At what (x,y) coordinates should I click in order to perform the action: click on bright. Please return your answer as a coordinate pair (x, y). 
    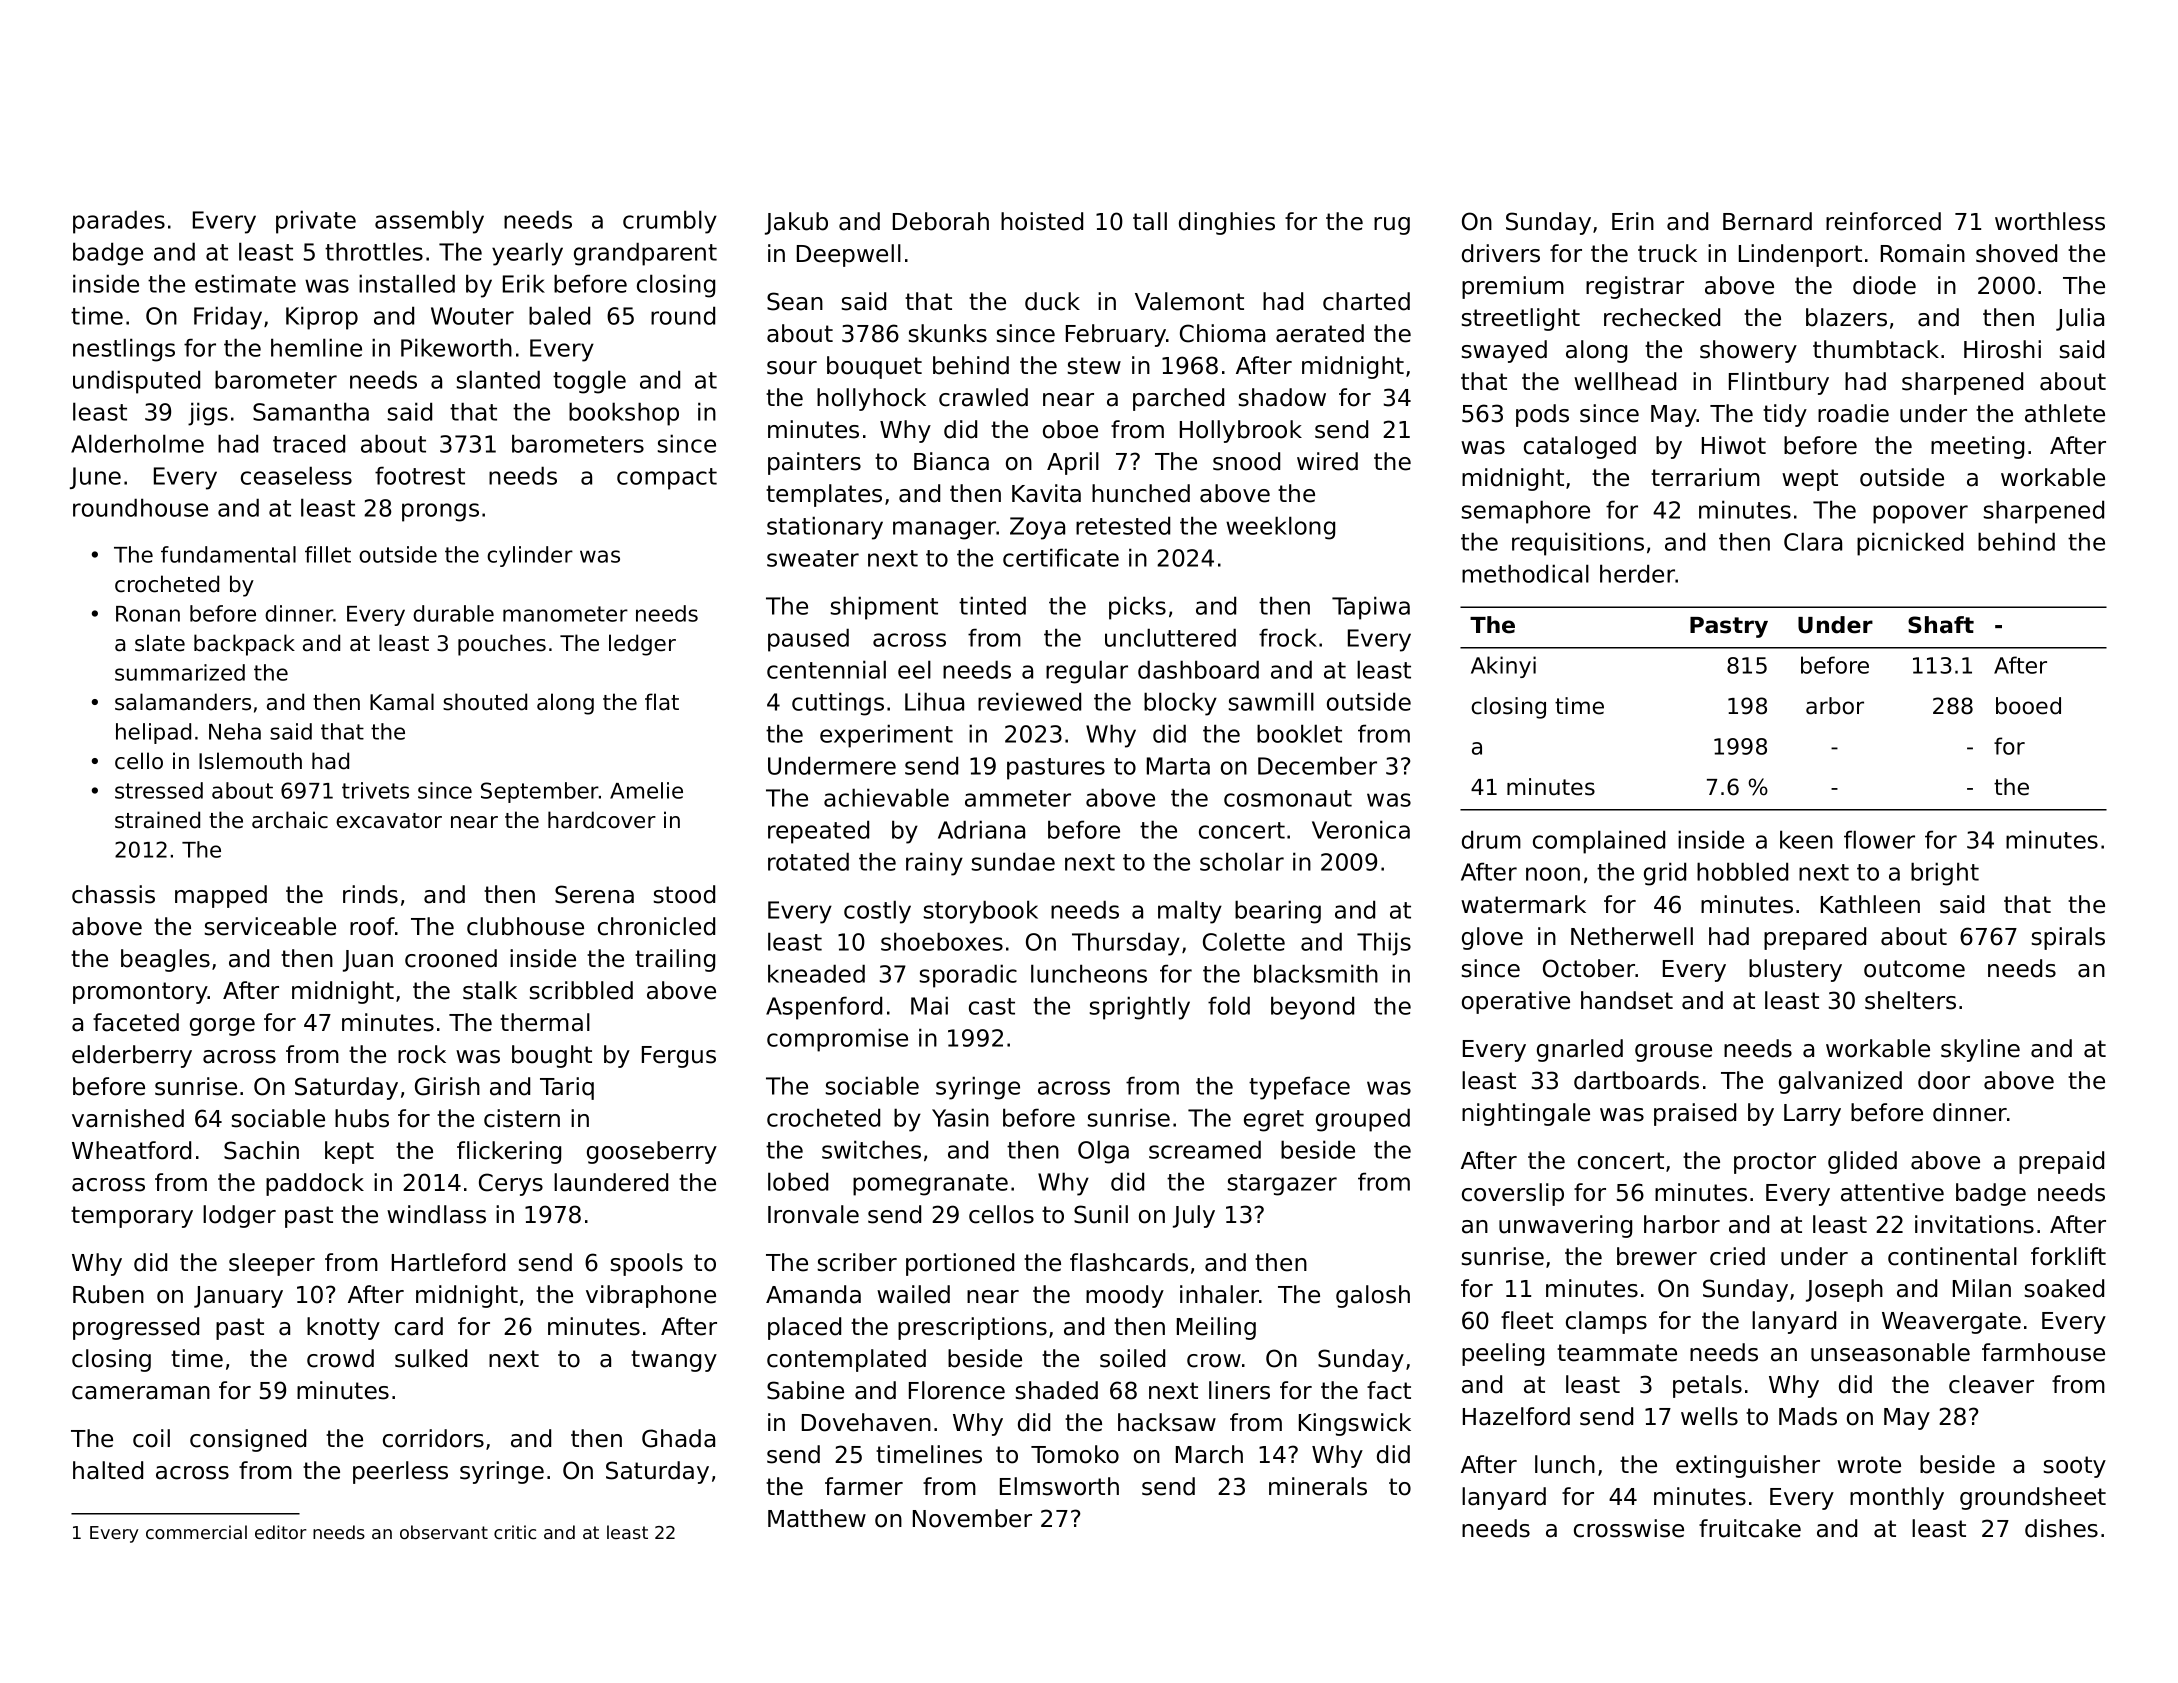
    Looking at the image, I should click on (1945, 874).
